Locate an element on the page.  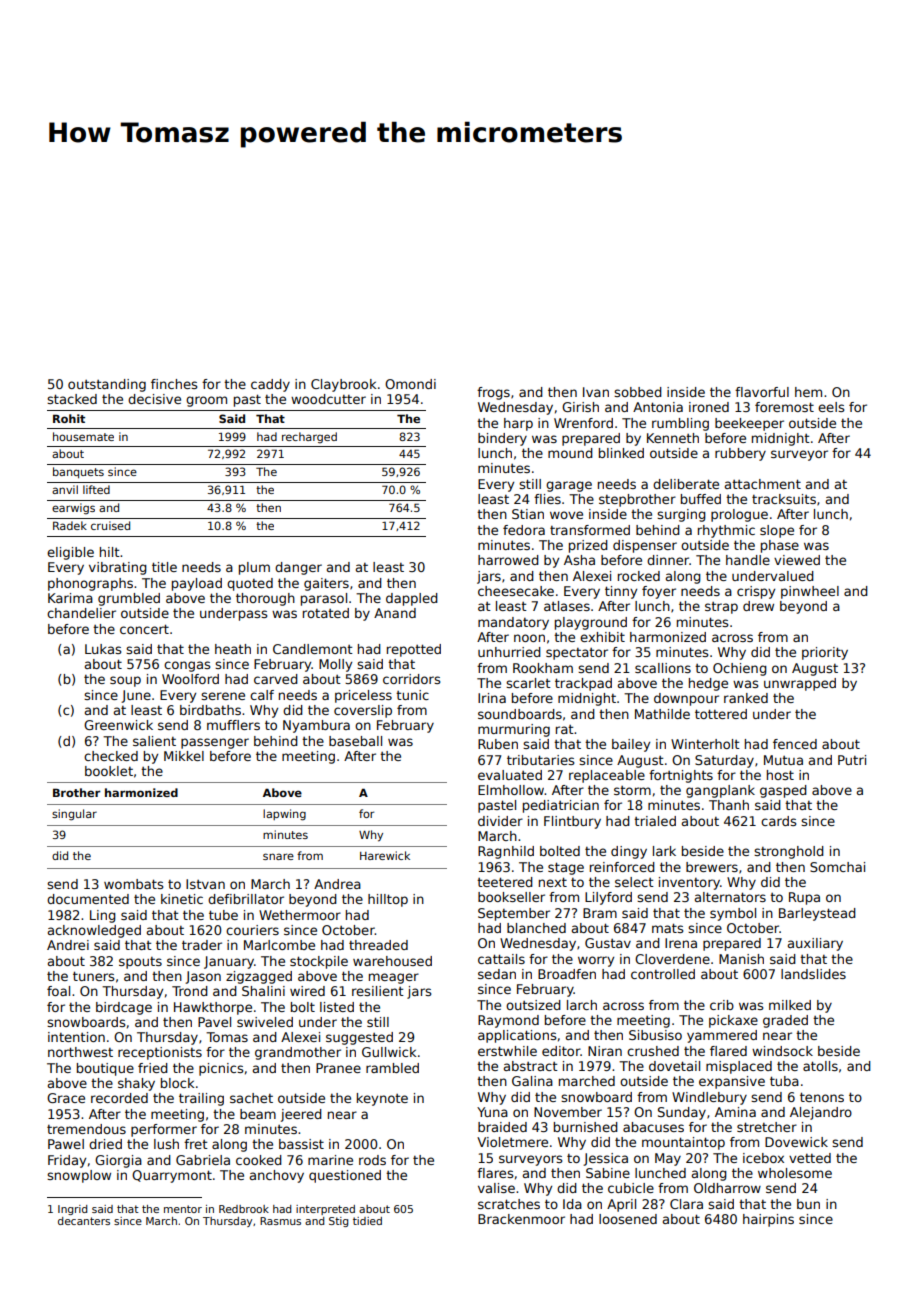
sedan is located at coordinates (497, 974).
